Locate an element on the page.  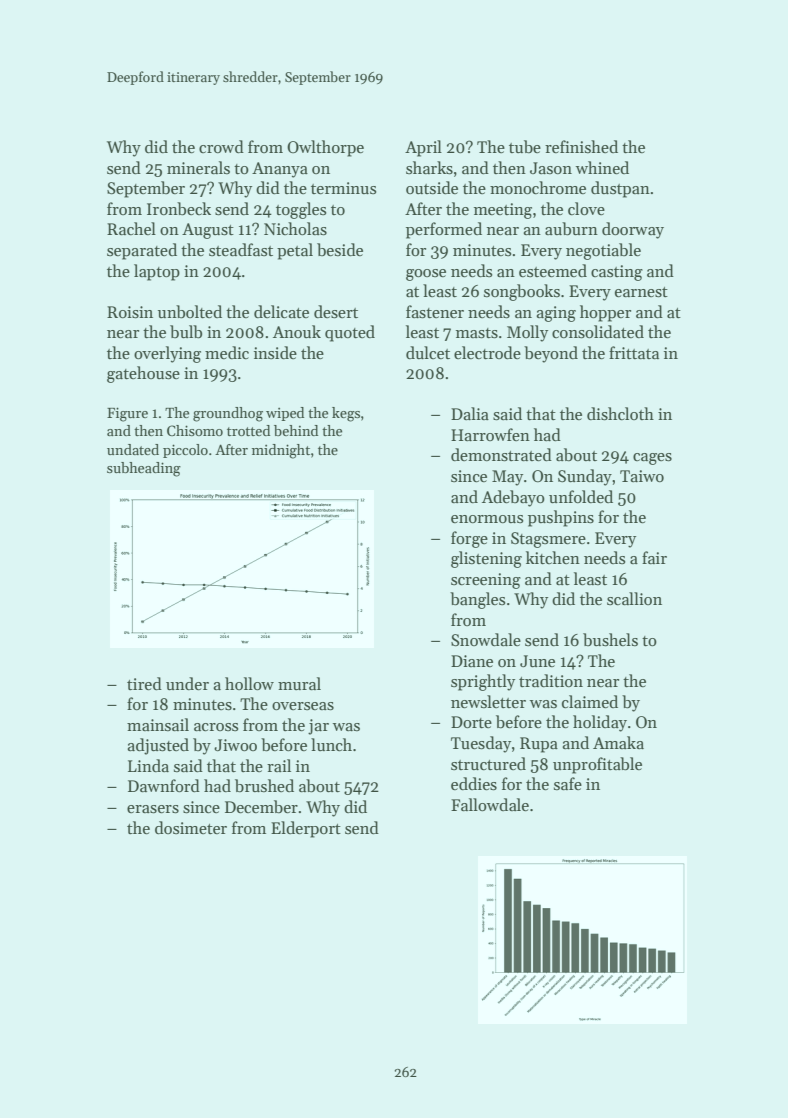
Ananya is located at coordinates (280, 170).
